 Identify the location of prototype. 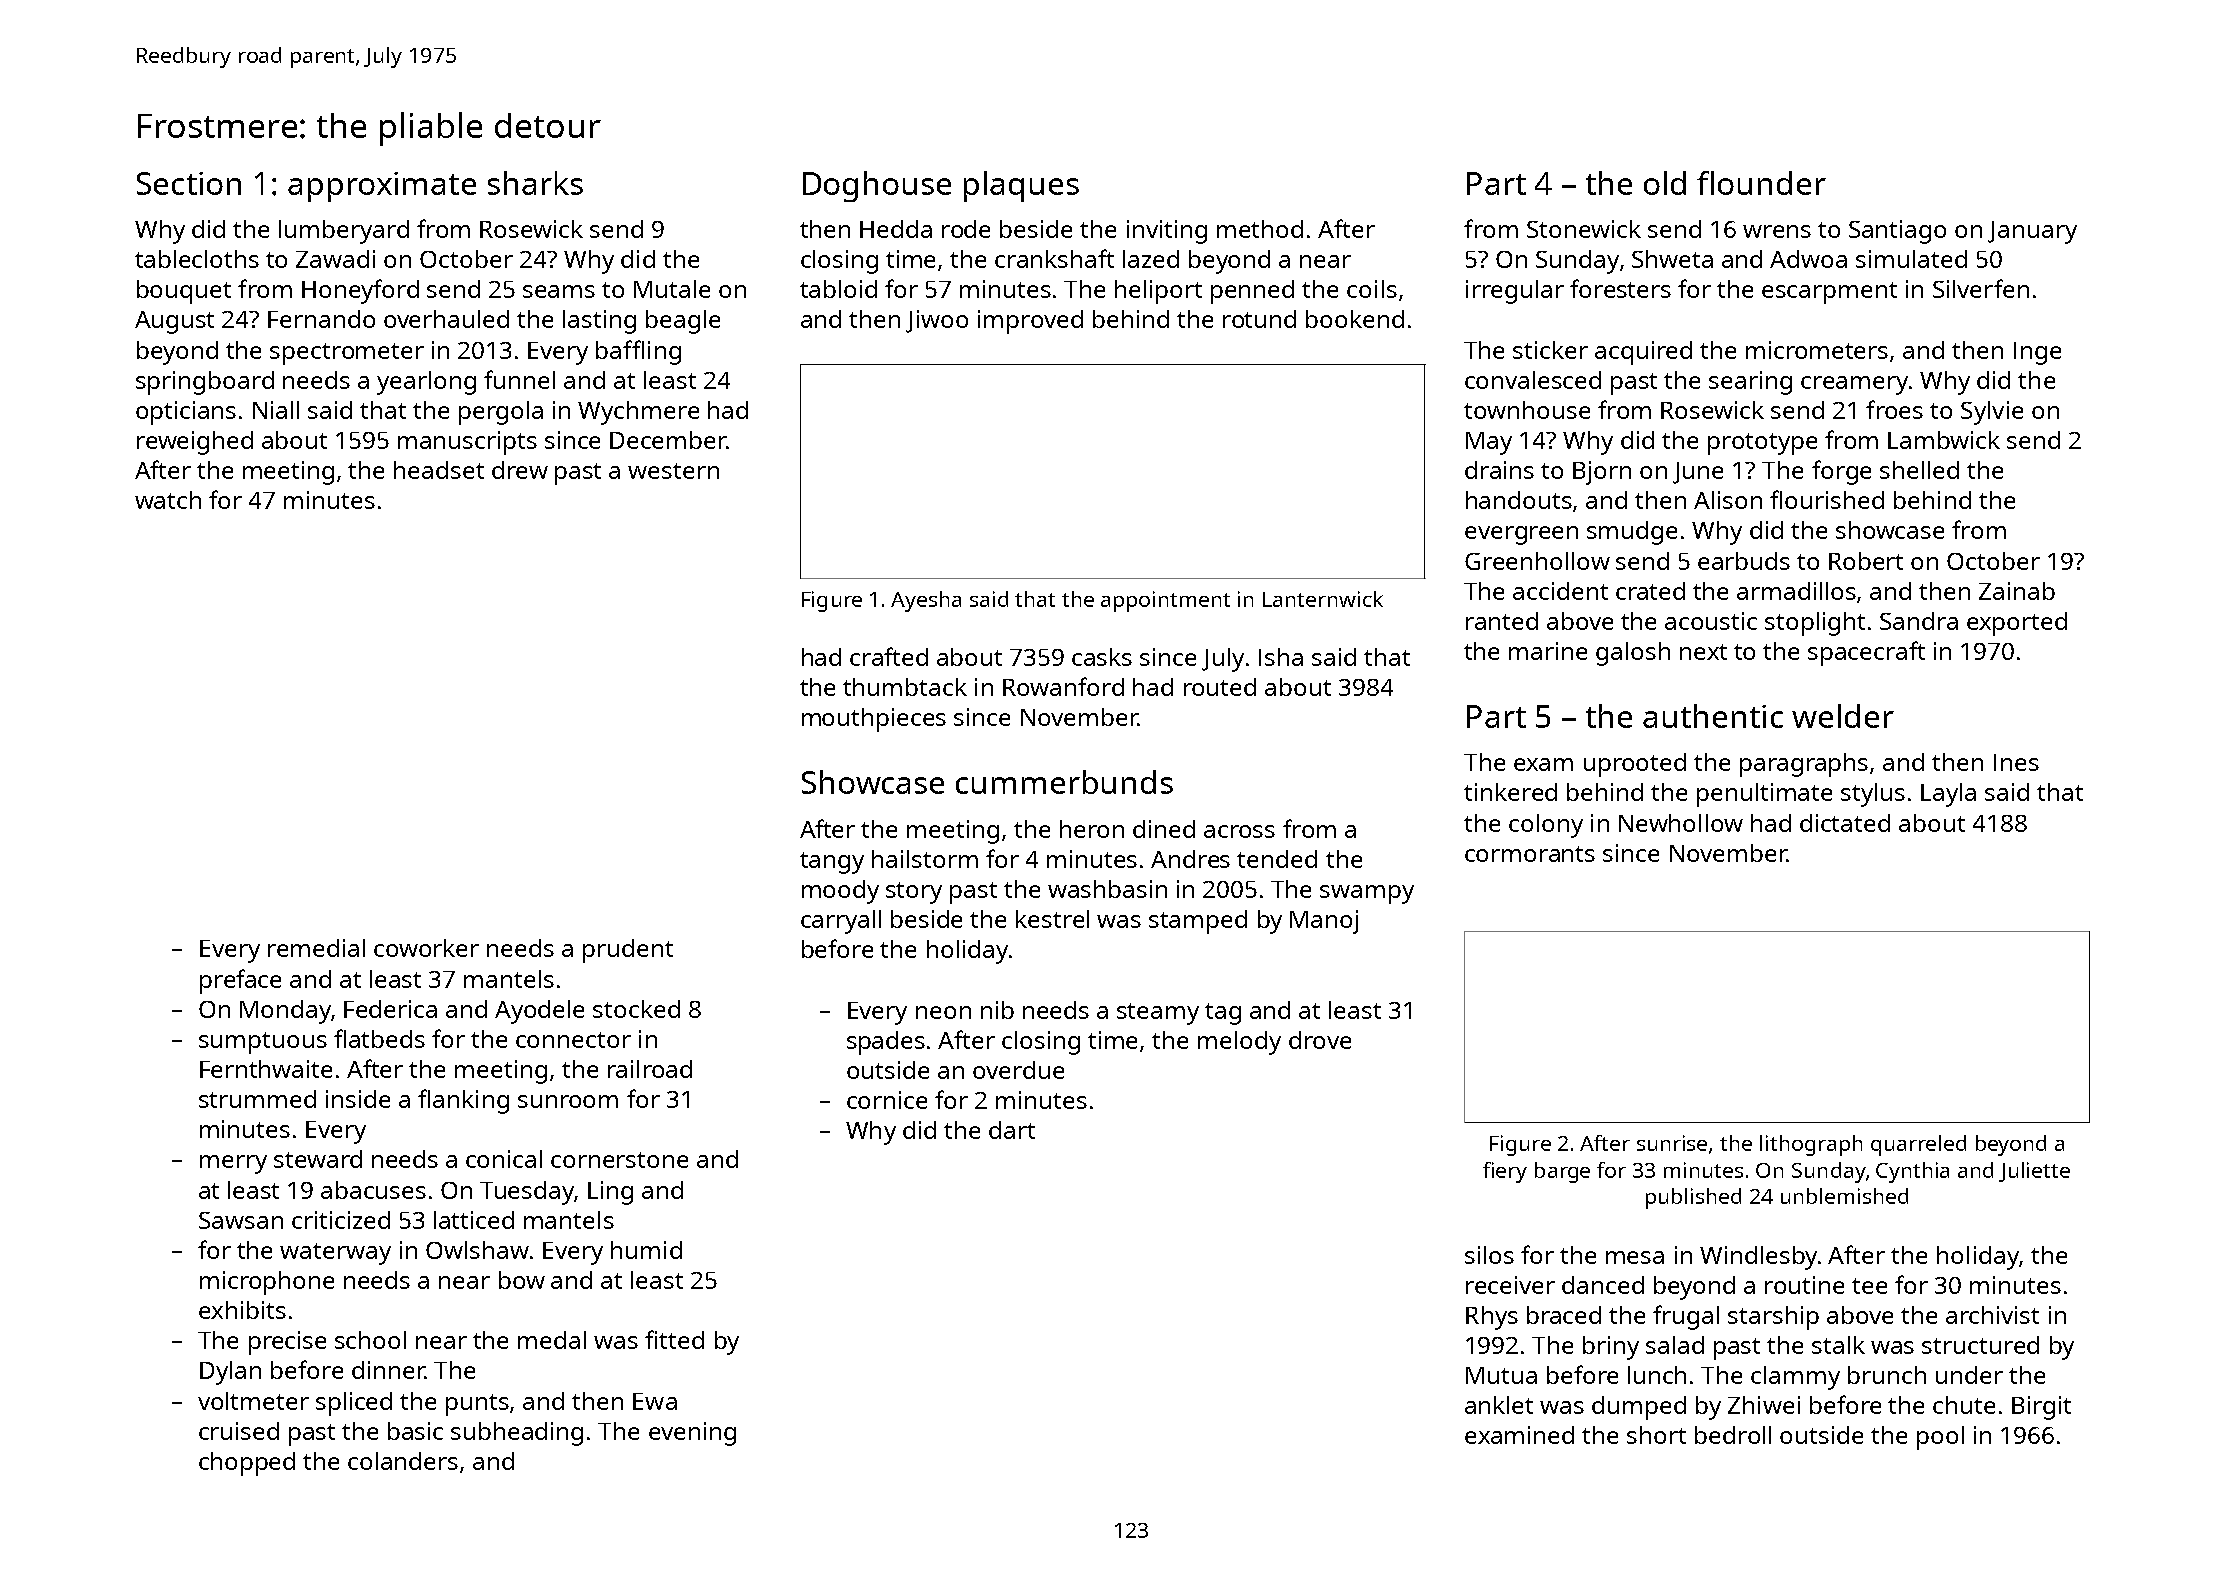
(1762, 444).
